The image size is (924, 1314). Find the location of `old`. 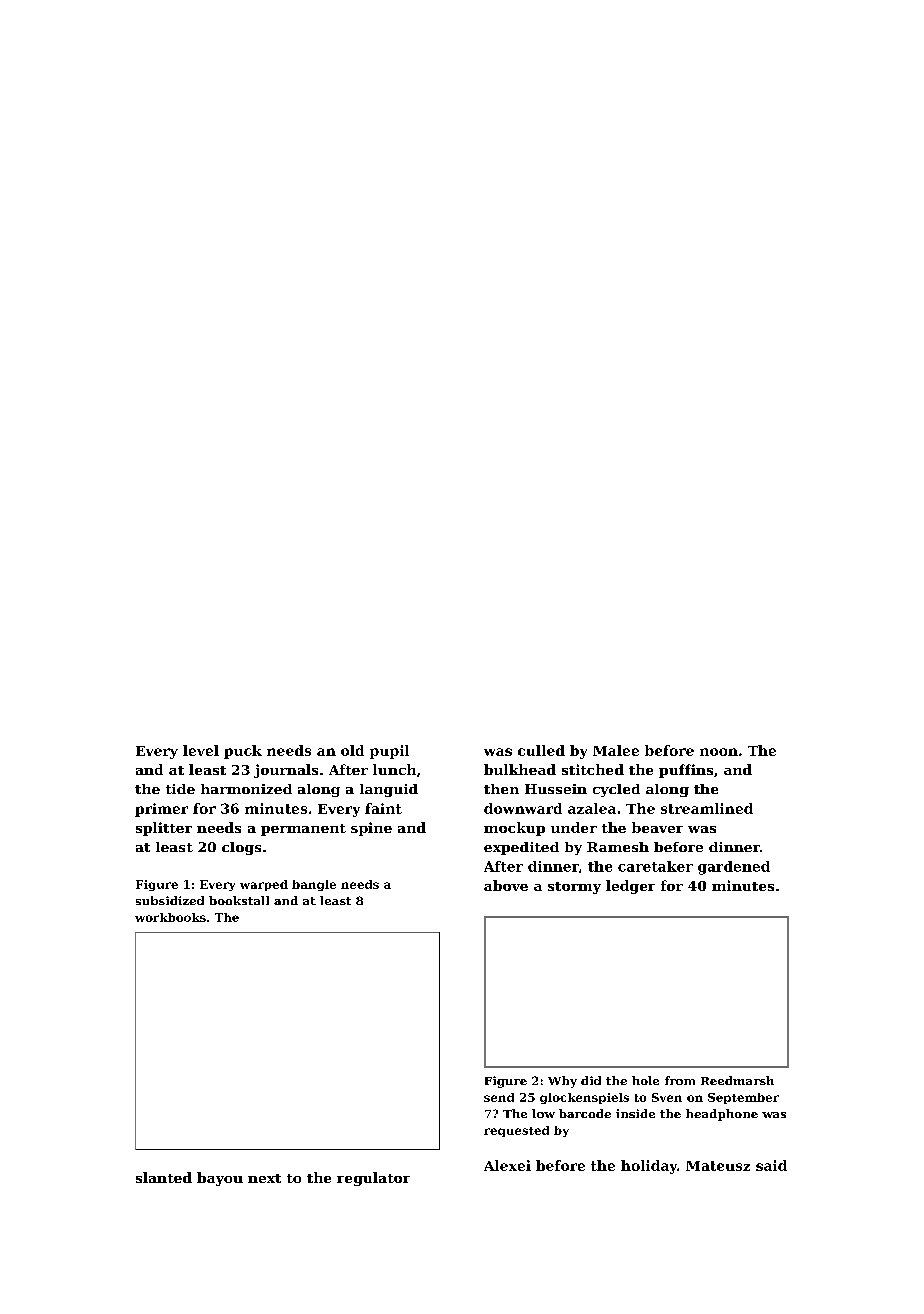

old is located at coordinates (352, 750).
